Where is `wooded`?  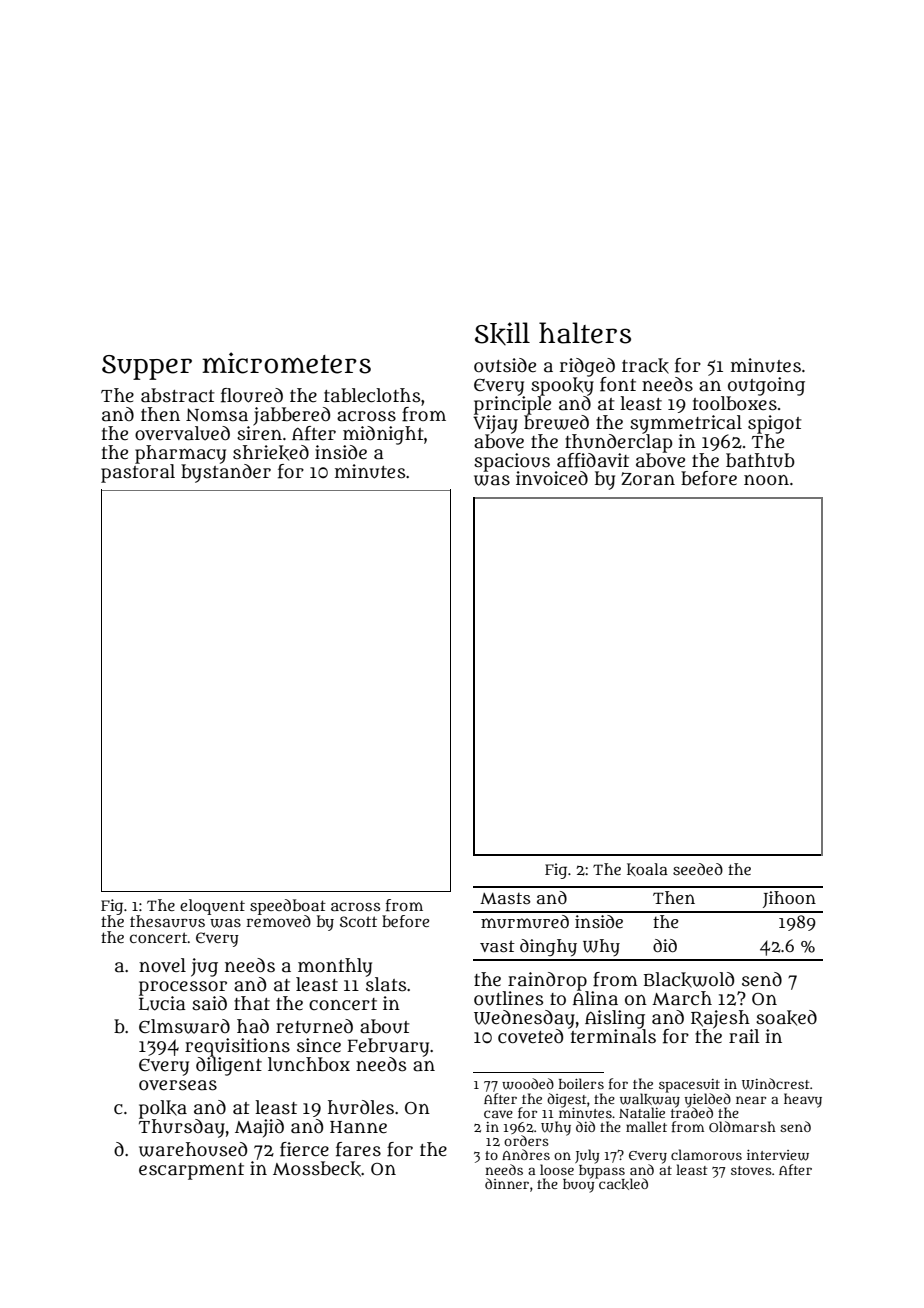 wooded is located at coordinates (528, 1084).
